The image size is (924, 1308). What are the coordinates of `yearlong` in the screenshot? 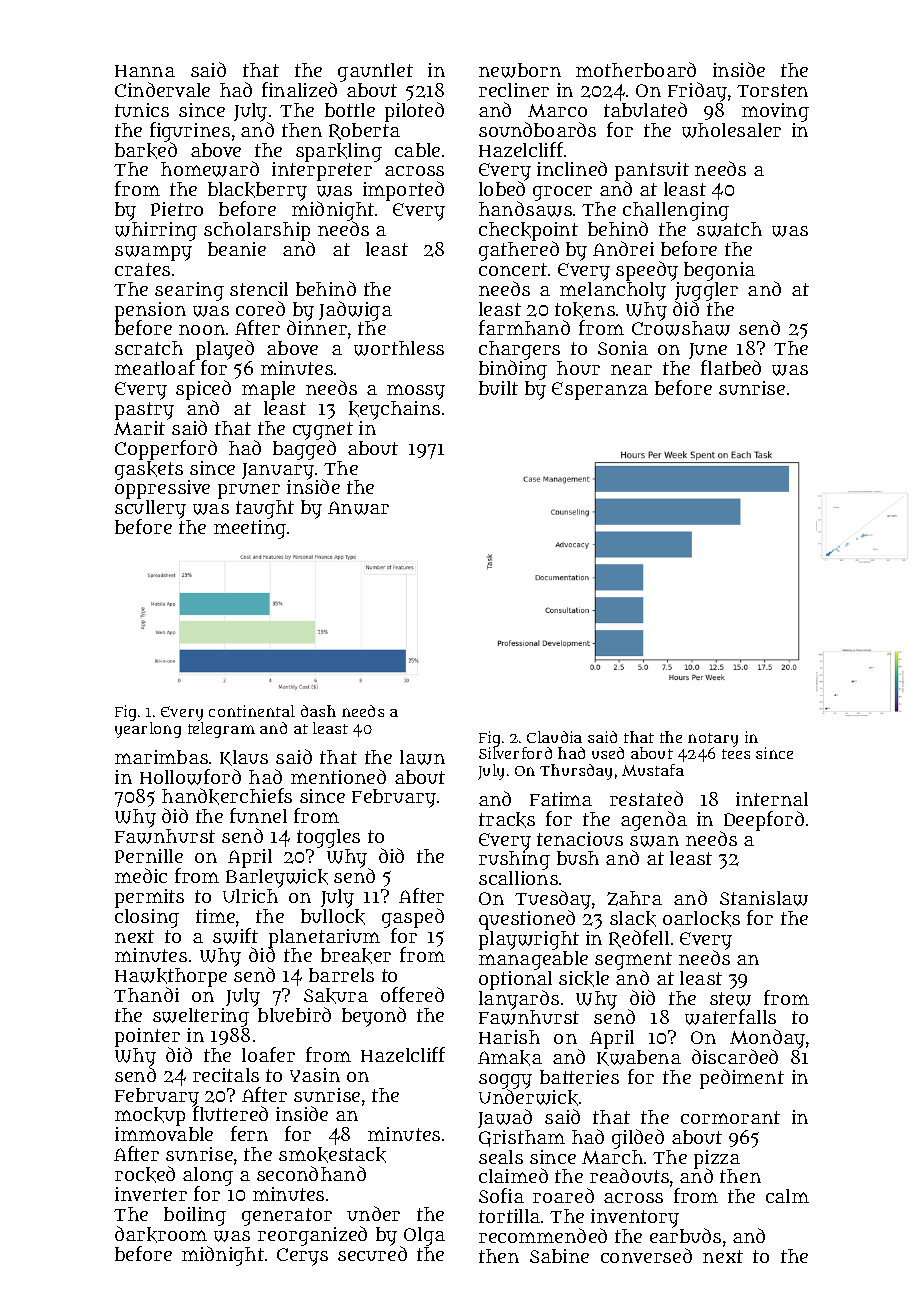 It's located at (148, 730).
